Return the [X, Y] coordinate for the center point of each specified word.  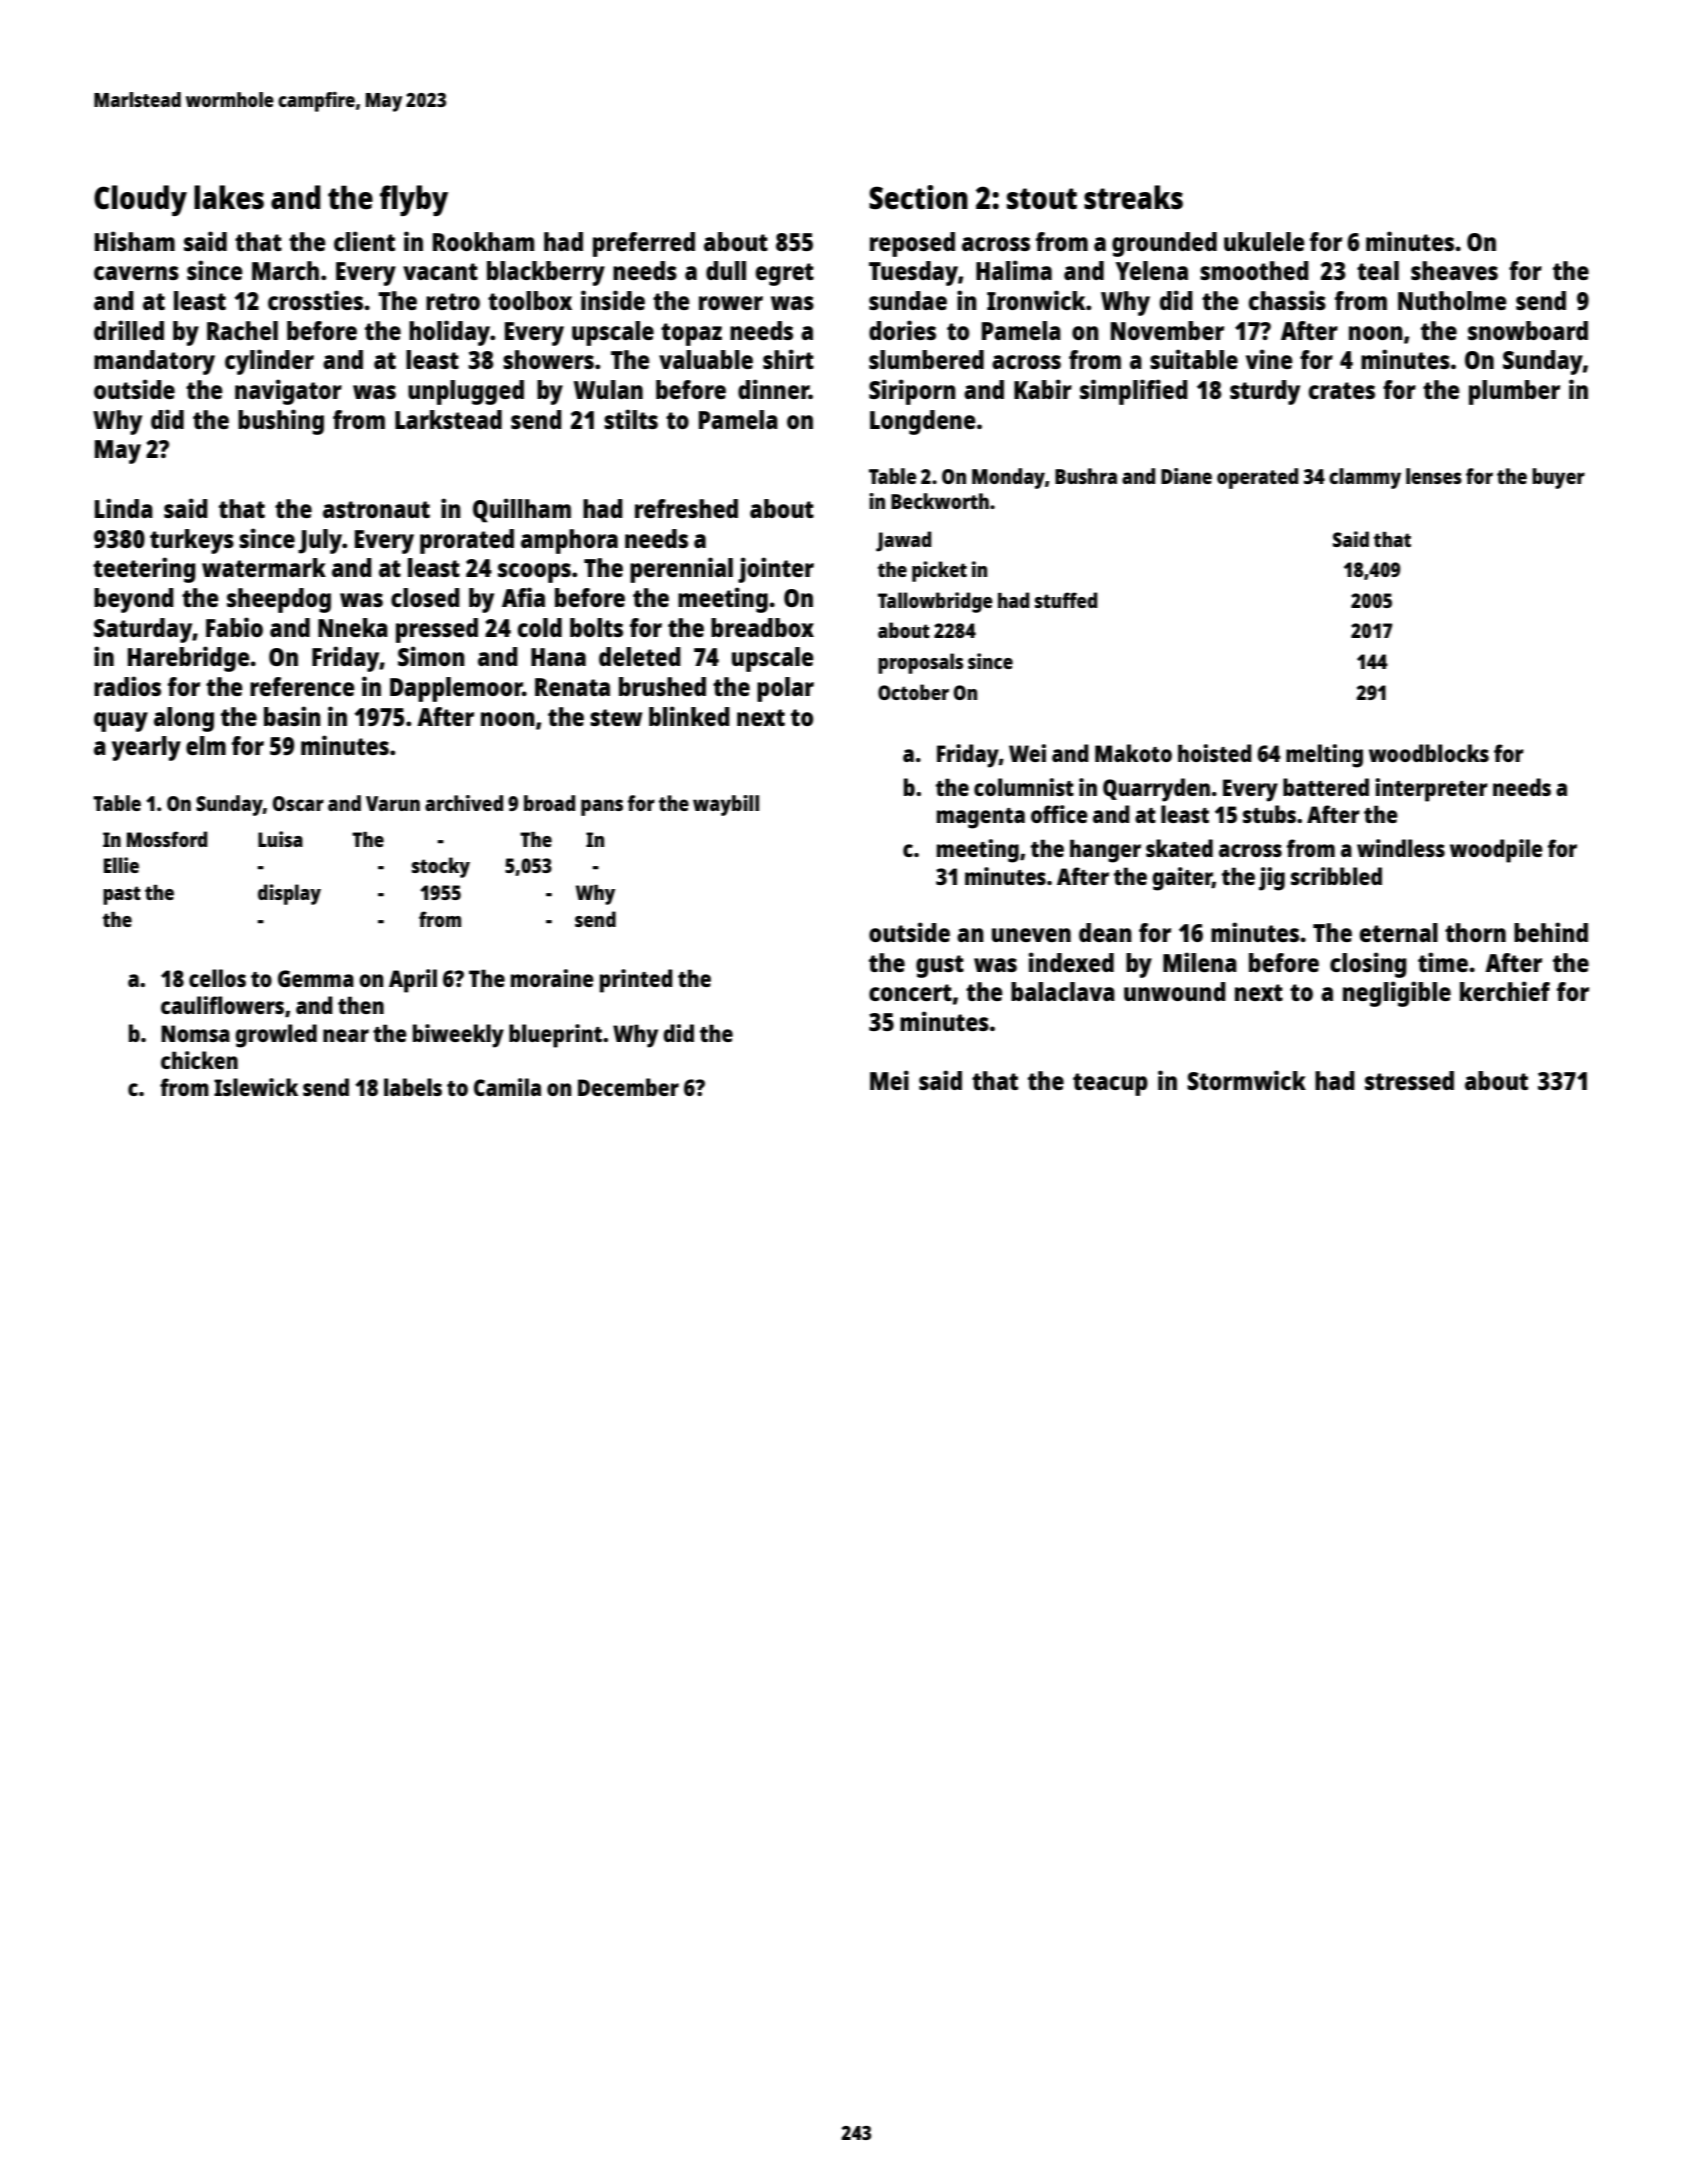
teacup [1110, 1084]
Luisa [280, 839]
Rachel [242, 330]
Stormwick [1246, 1080]
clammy [1365, 478]
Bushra [1086, 476]
